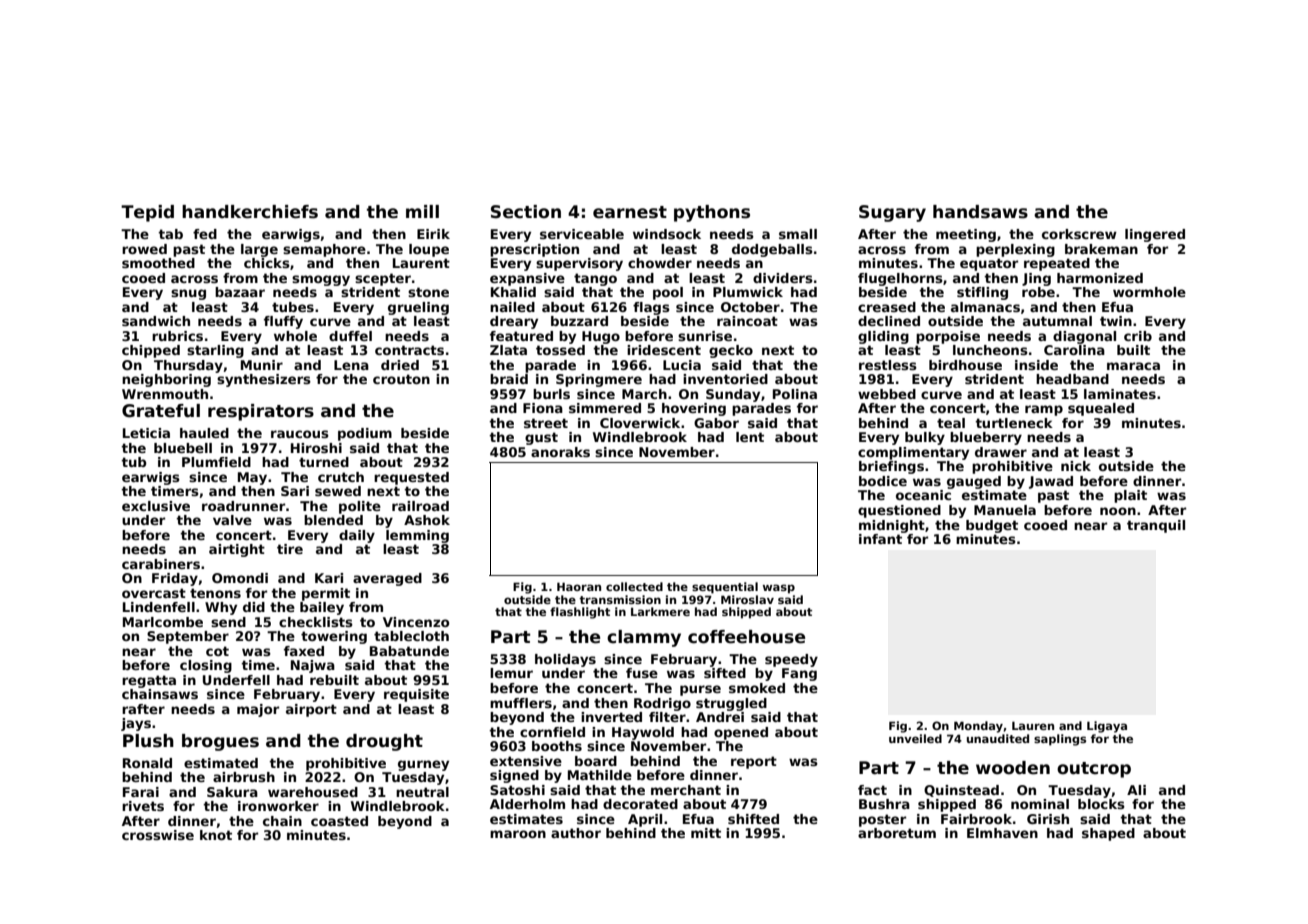  What do you see at coordinates (706, 833) in the screenshot?
I see `mitt` at bounding box center [706, 833].
